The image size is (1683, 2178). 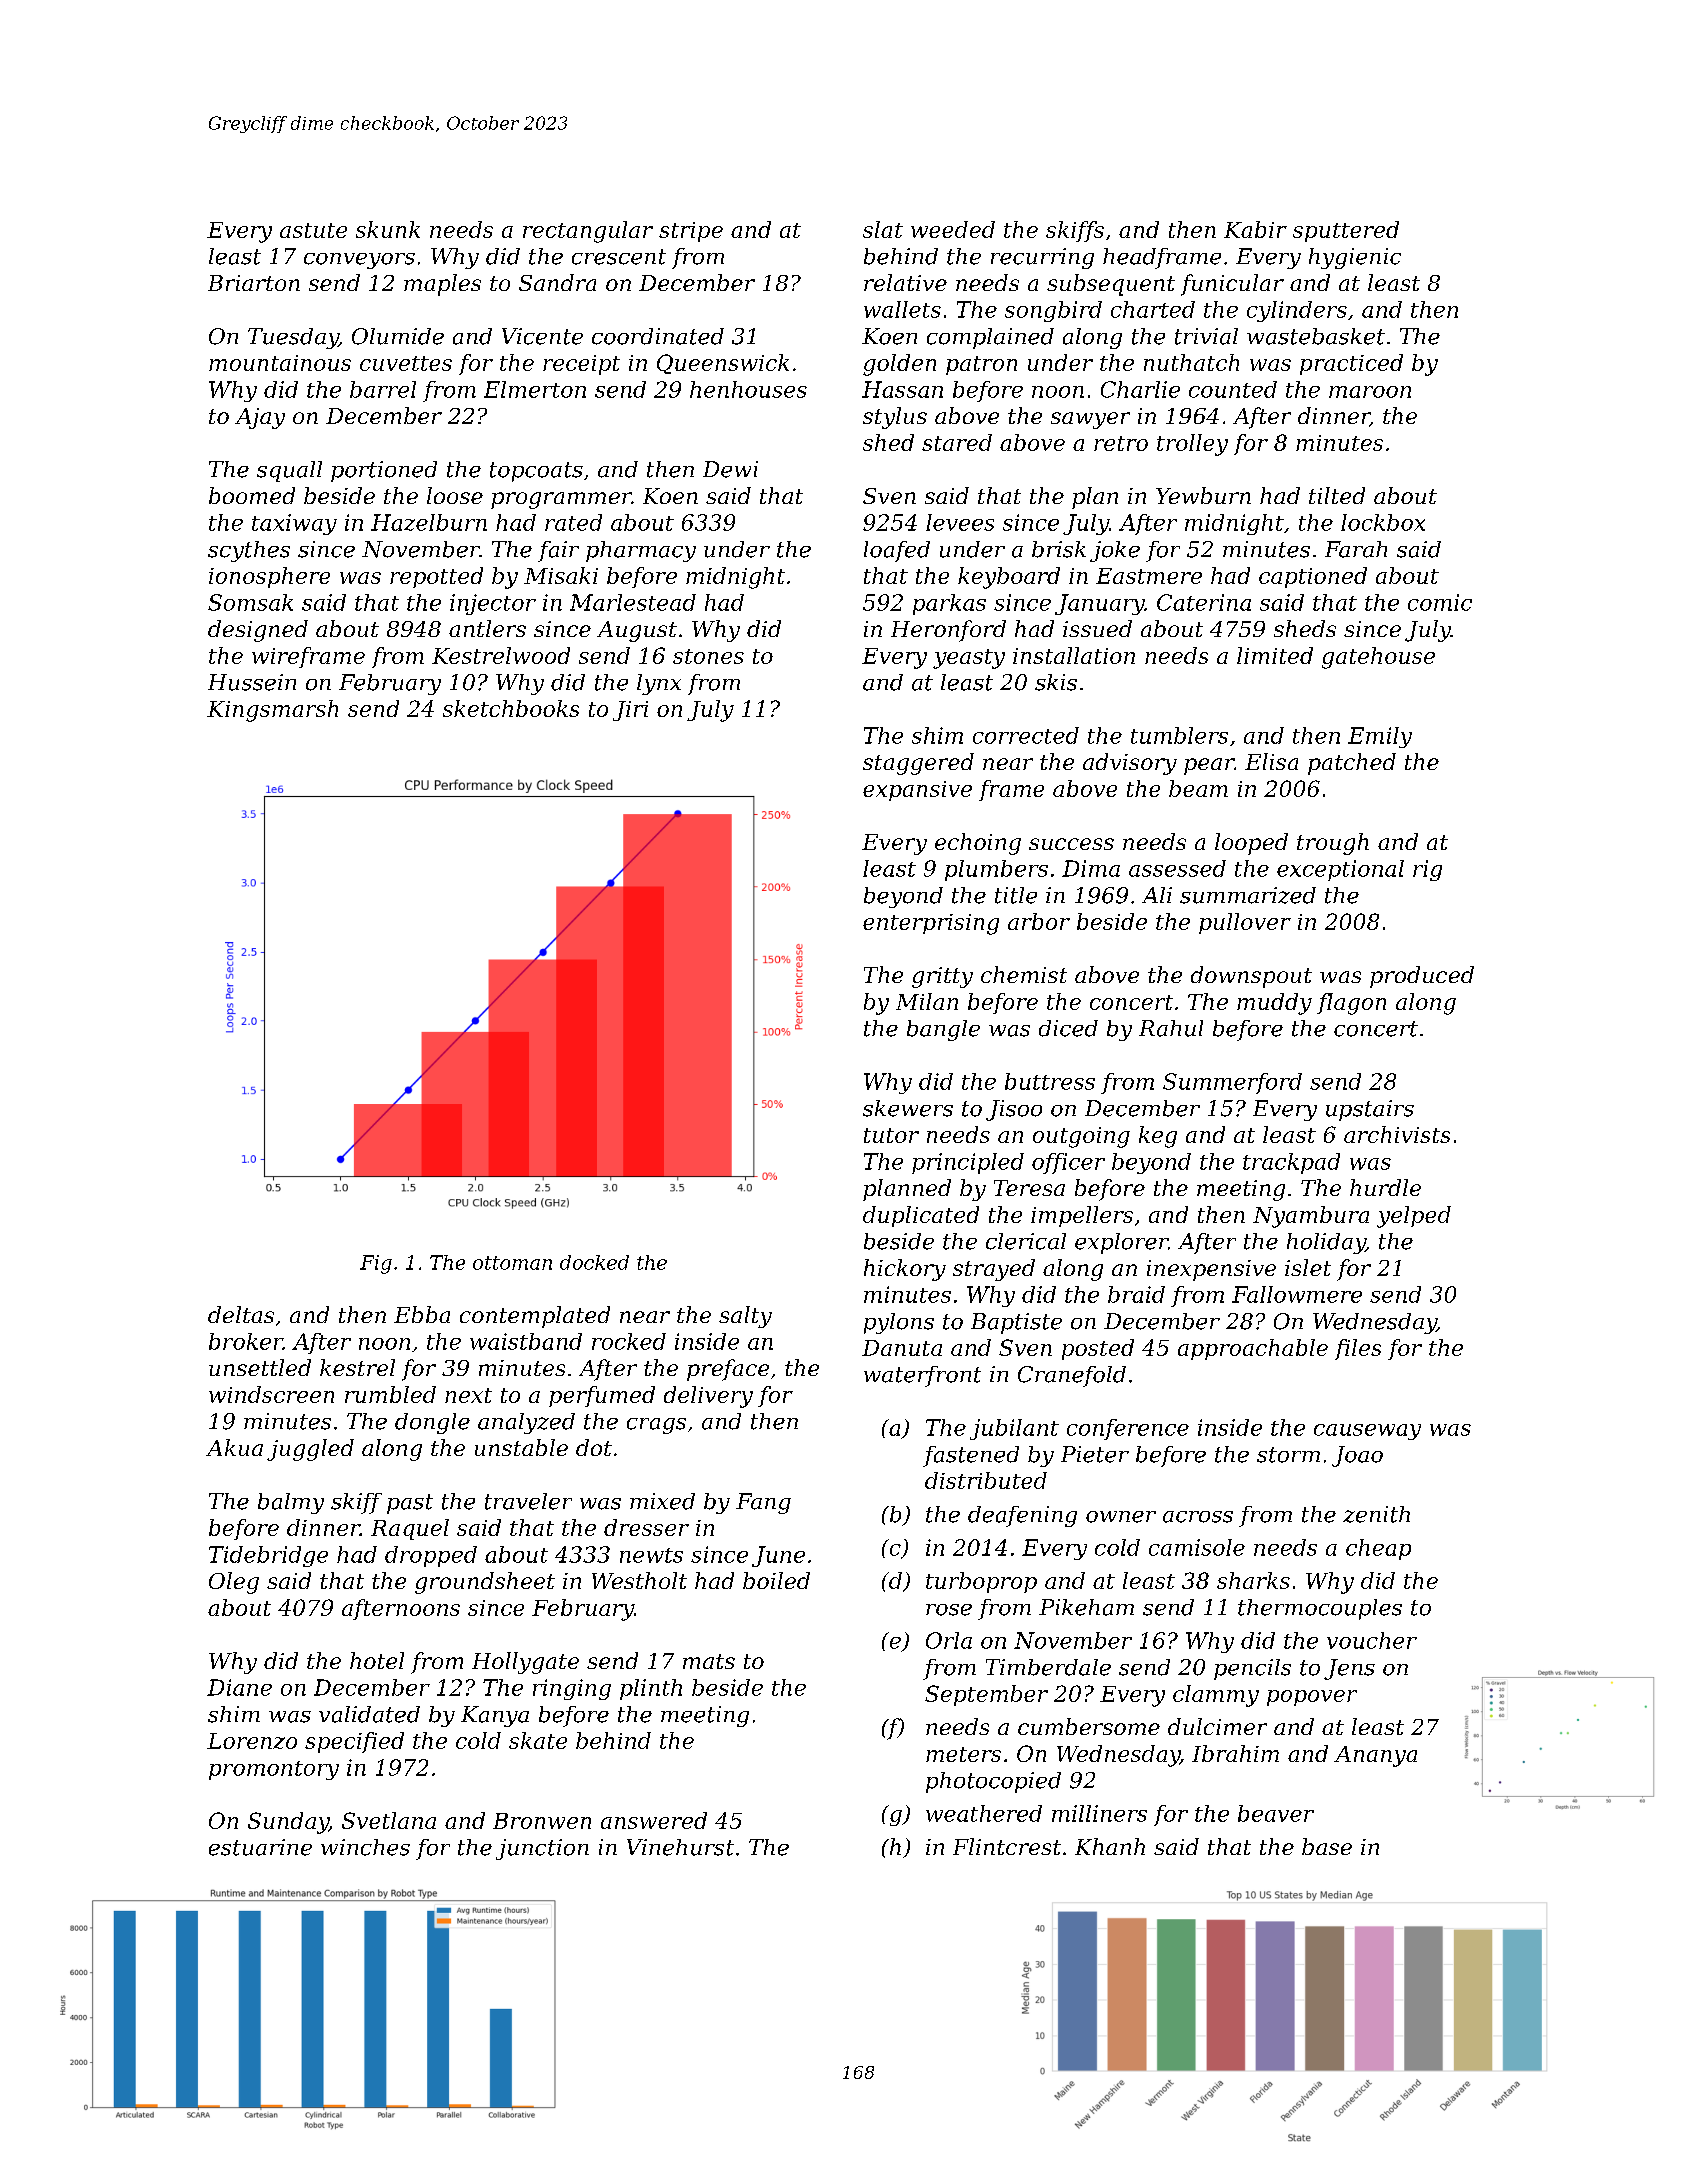 I want to click on estuarine, so click(x=260, y=1847).
